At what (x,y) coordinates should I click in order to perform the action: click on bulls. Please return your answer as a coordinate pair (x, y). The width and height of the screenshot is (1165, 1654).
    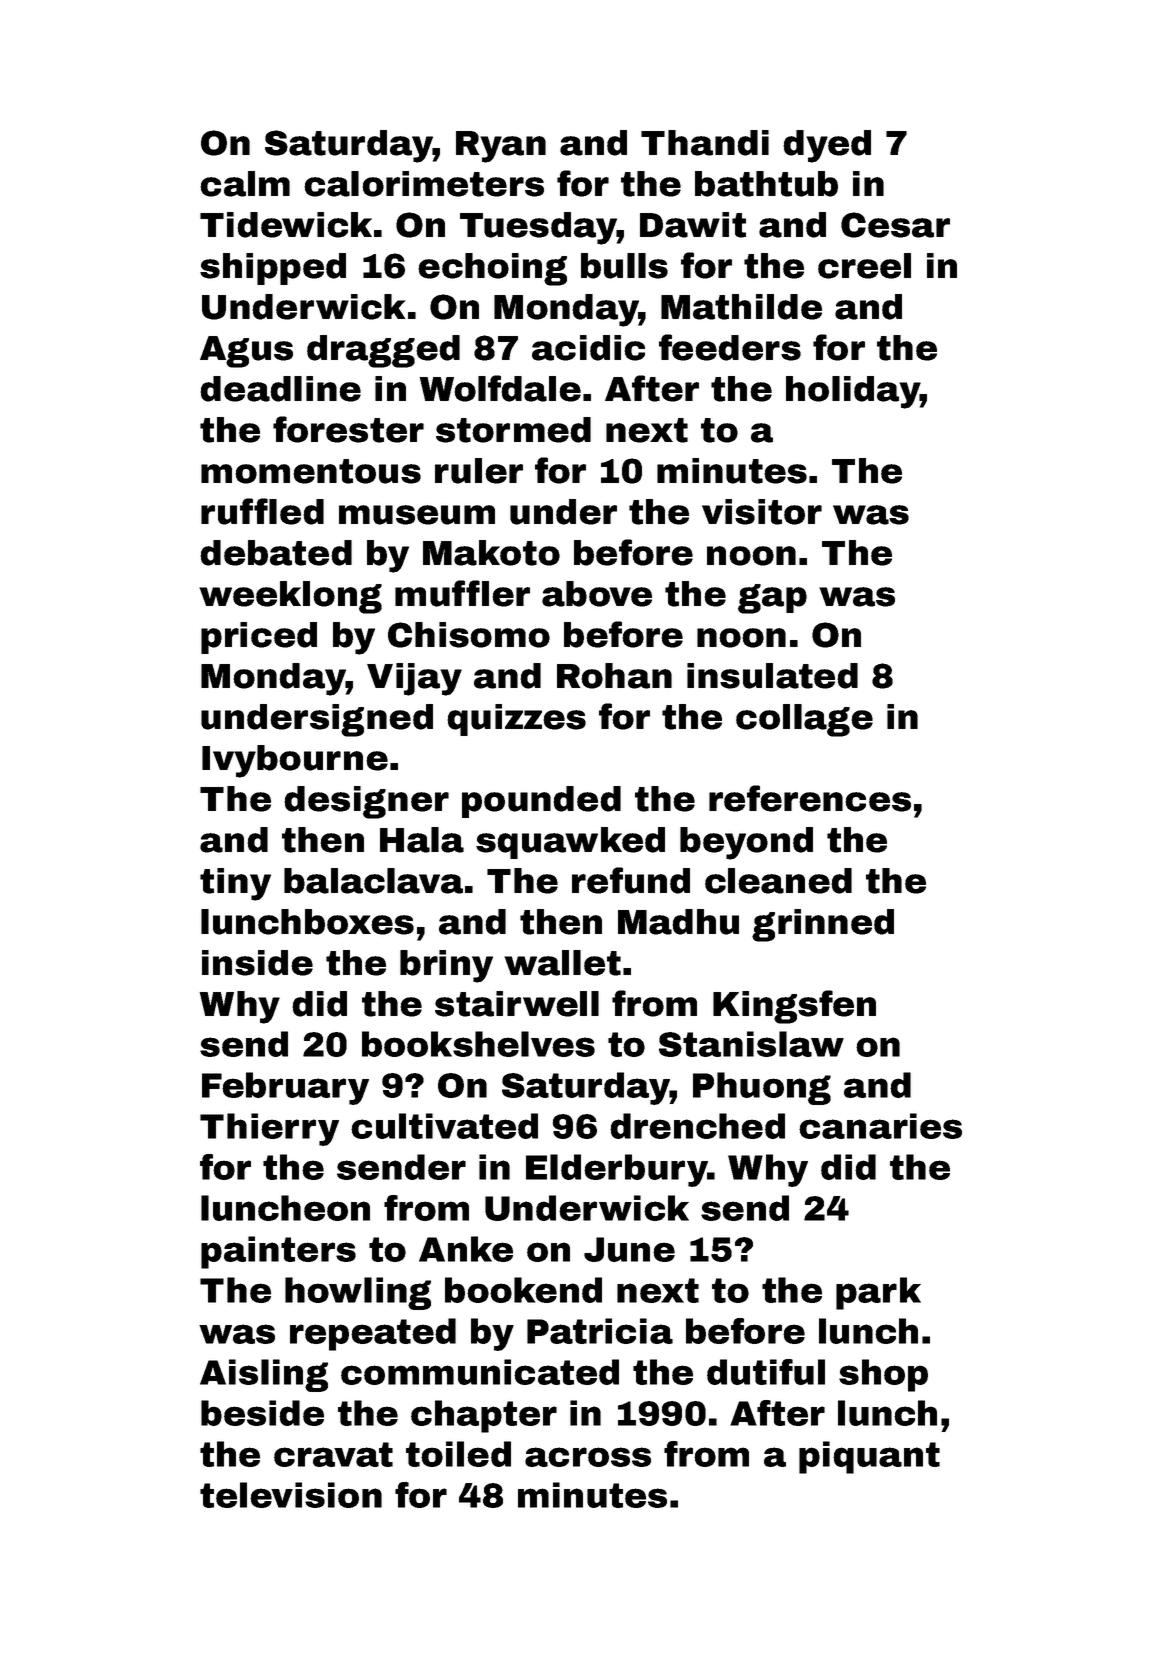
    Looking at the image, I should click on (624, 266).
